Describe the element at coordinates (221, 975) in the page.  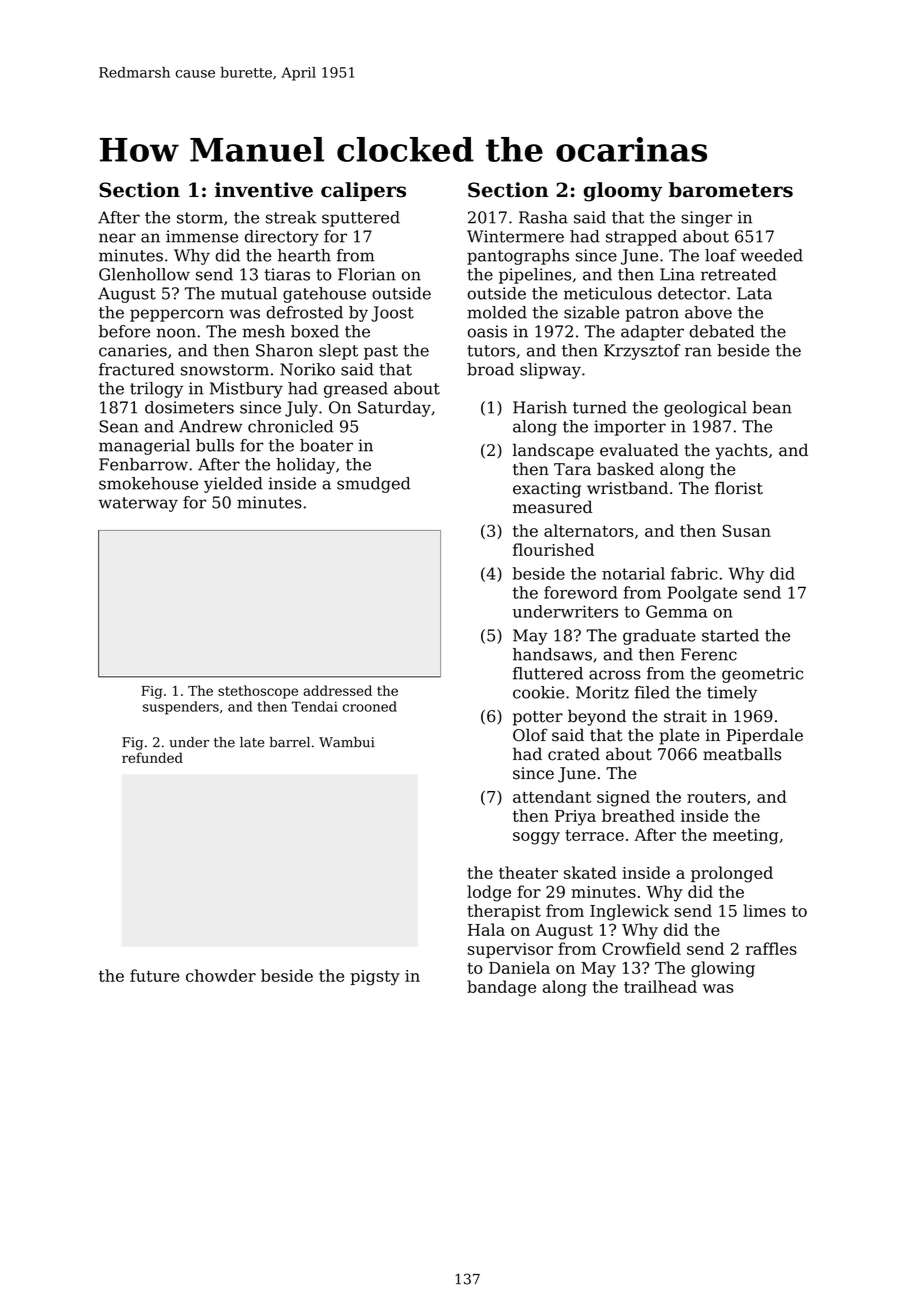
I see `chowder` at that location.
